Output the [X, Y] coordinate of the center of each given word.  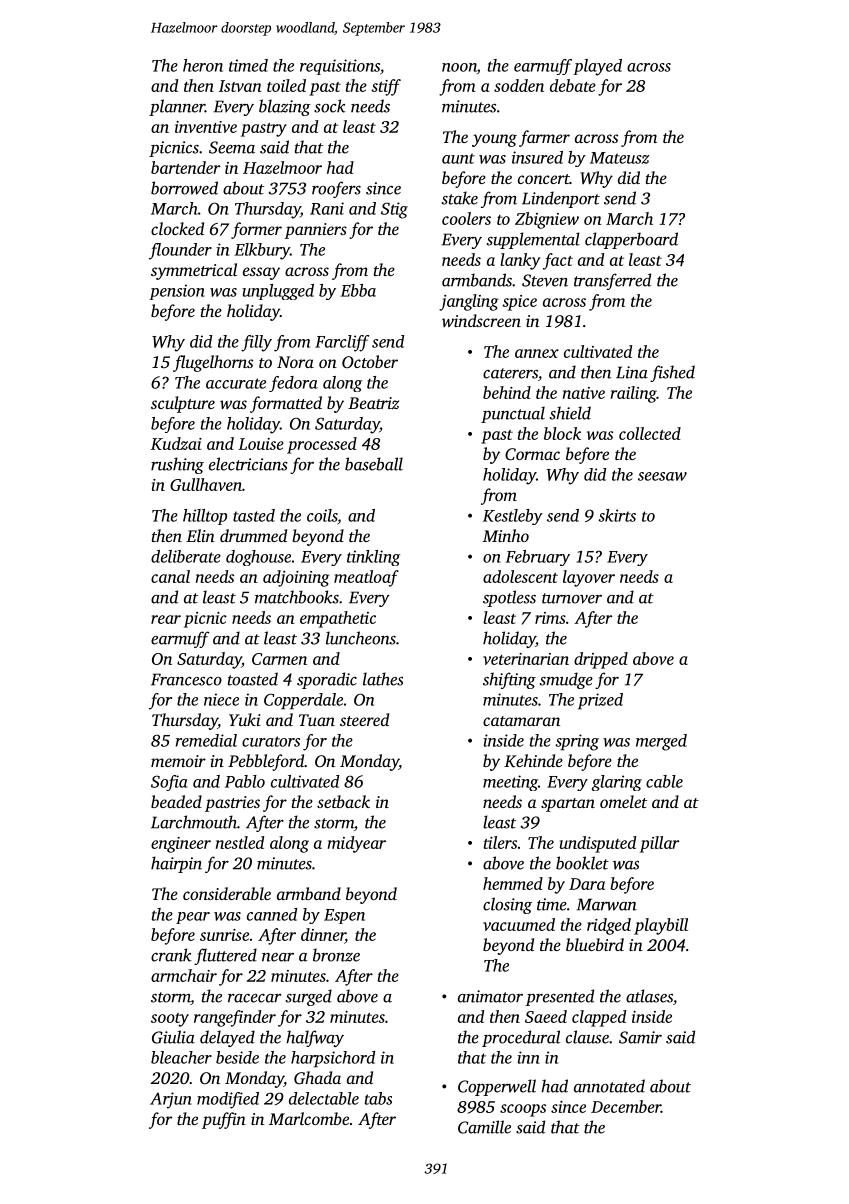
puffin [224, 1120]
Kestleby [513, 517]
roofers [336, 189]
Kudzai [176, 443]
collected [650, 433]
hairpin [176, 864]
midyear [356, 844]
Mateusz [619, 158]
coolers [466, 218]
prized [600, 701]
